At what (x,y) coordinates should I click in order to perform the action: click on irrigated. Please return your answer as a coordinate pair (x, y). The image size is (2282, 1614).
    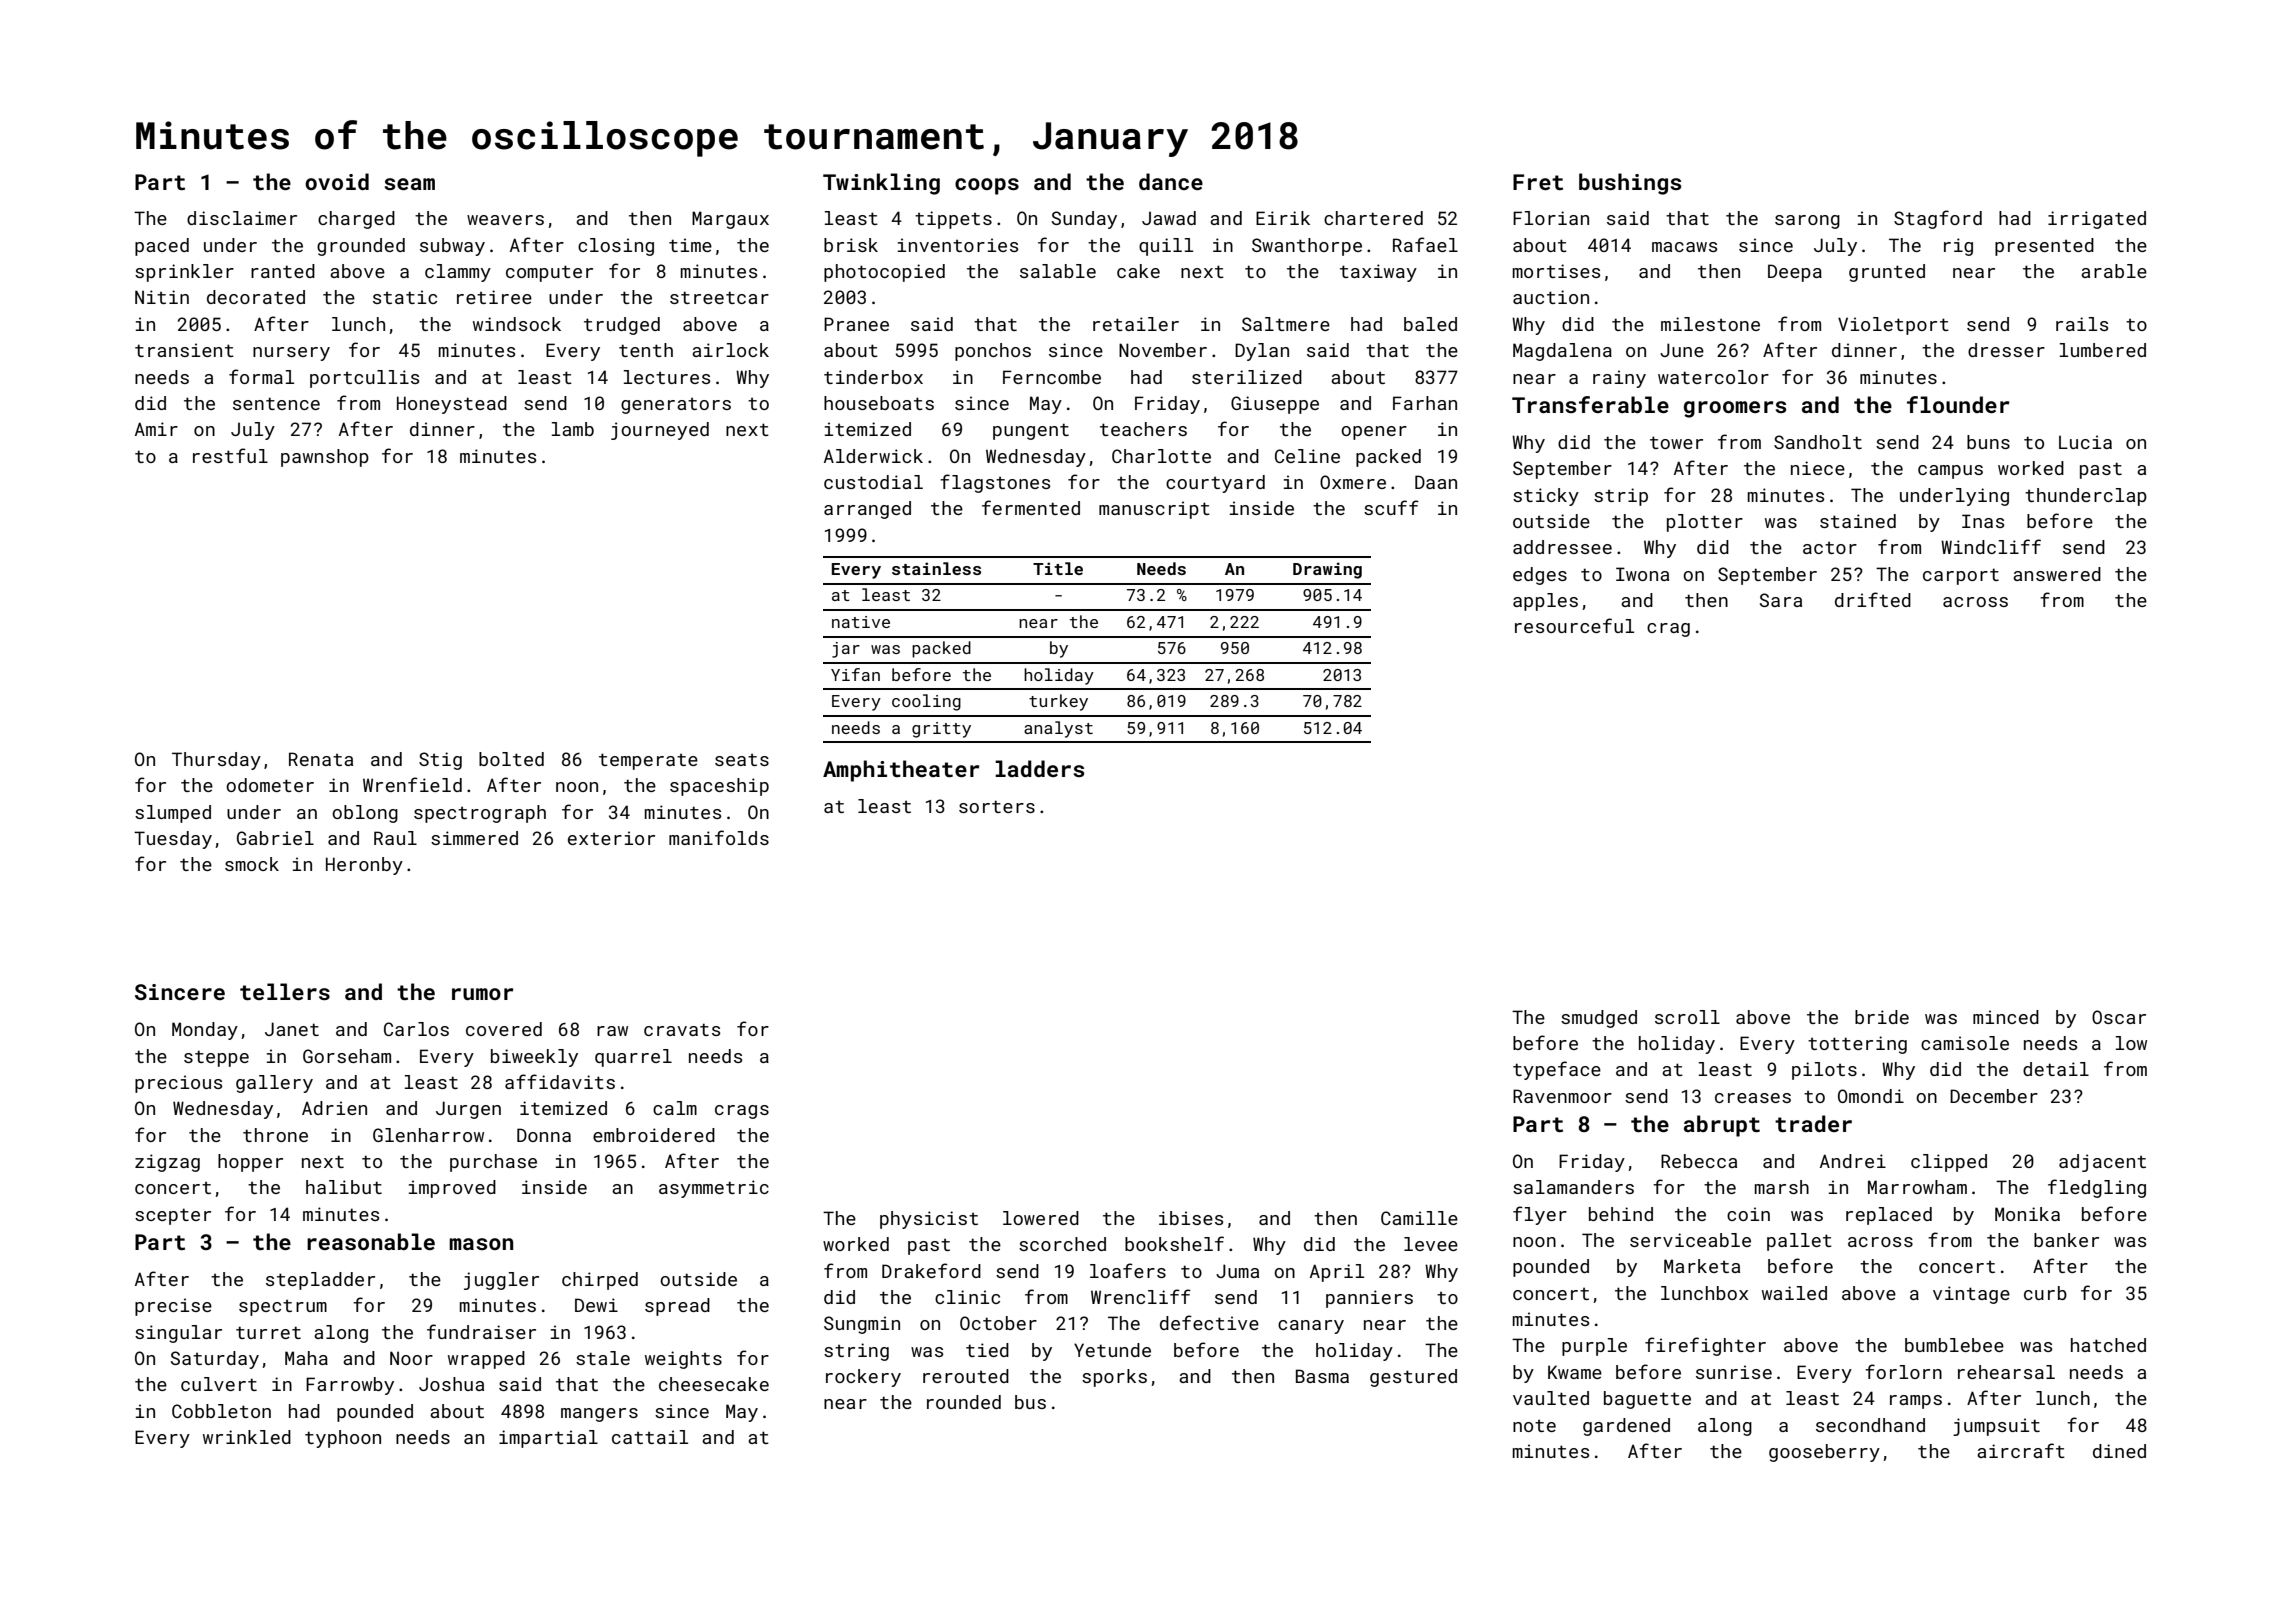
    Looking at the image, I should click on (2097, 220).
